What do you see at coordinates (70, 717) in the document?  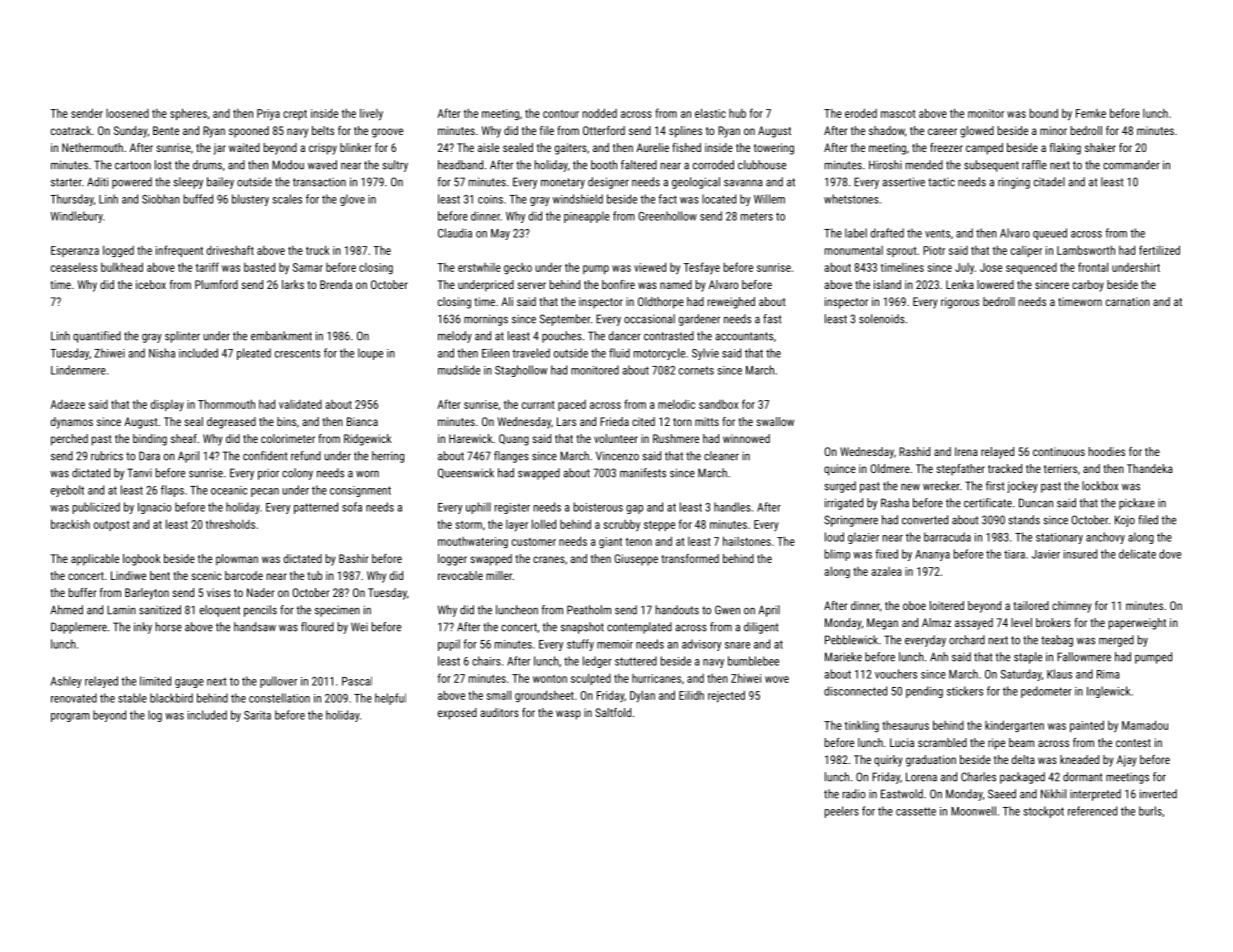 I see `program` at bounding box center [70, 717].
